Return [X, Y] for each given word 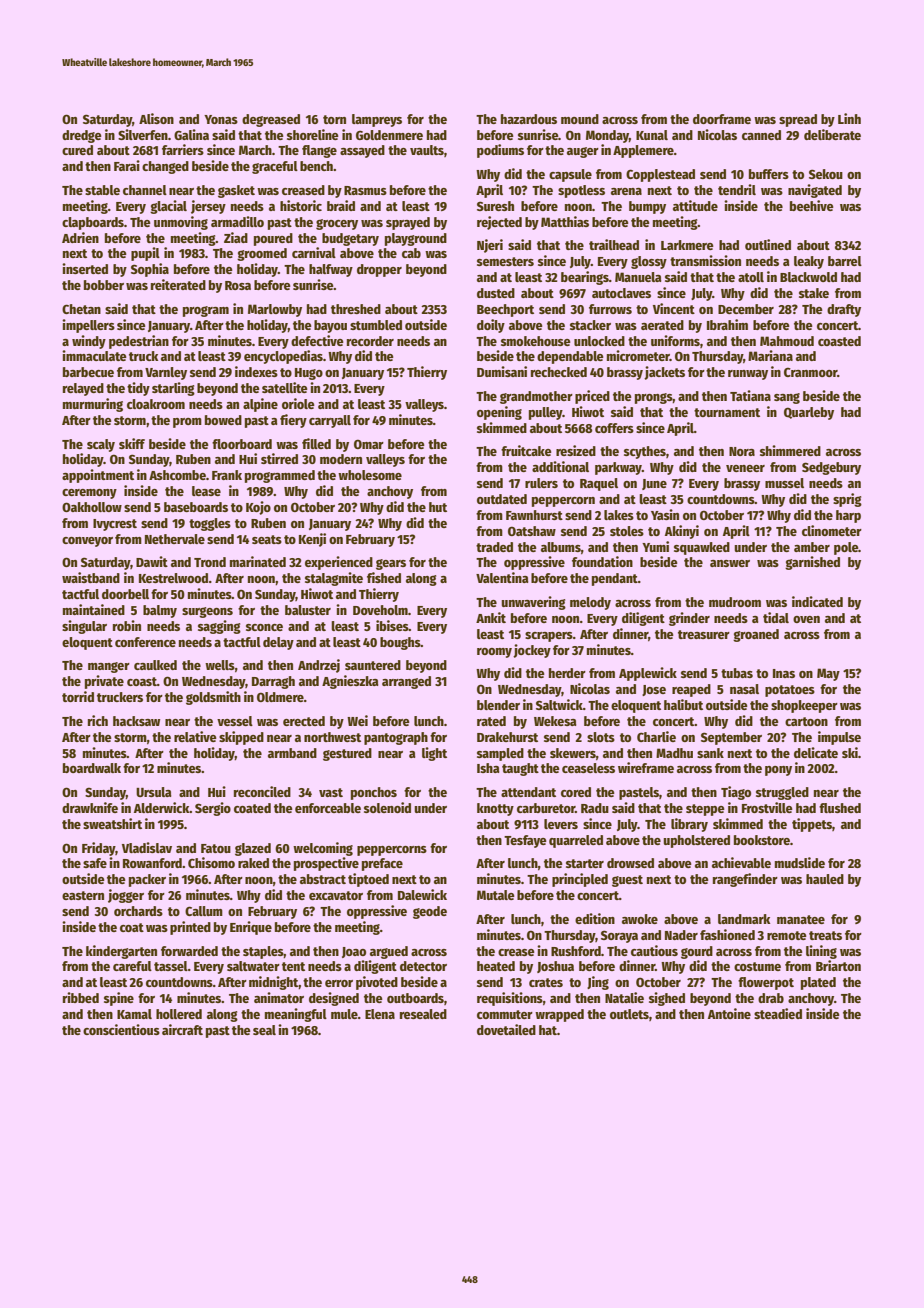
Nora [742, 451]
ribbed [81, 997]
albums [561, 547]
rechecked [559, 372]
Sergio [213, 809]
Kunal [652, 135]
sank [710, 753]
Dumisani [502, 371]
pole [846, 548]
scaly [101, 445]
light [434, 754]
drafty [844, 310]
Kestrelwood [173, 578]
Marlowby [275, 310]
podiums [500, 151]
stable [102, 190]
